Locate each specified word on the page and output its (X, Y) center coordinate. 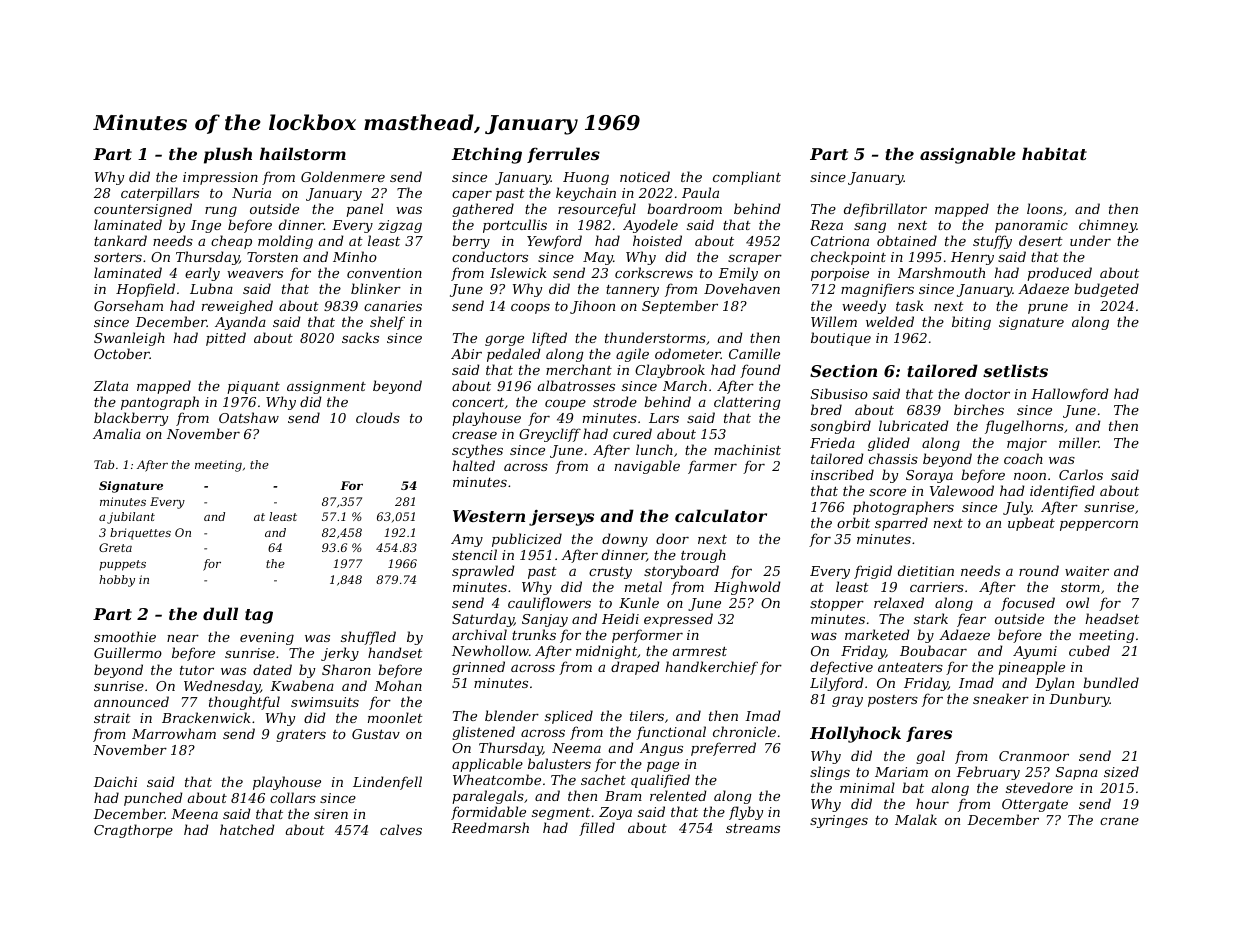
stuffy (992, 242)
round (1039, 570)
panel (364, 210)
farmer (712, 467)
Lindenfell (387, 783)
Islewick (518, 272)
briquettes (140, 534)
